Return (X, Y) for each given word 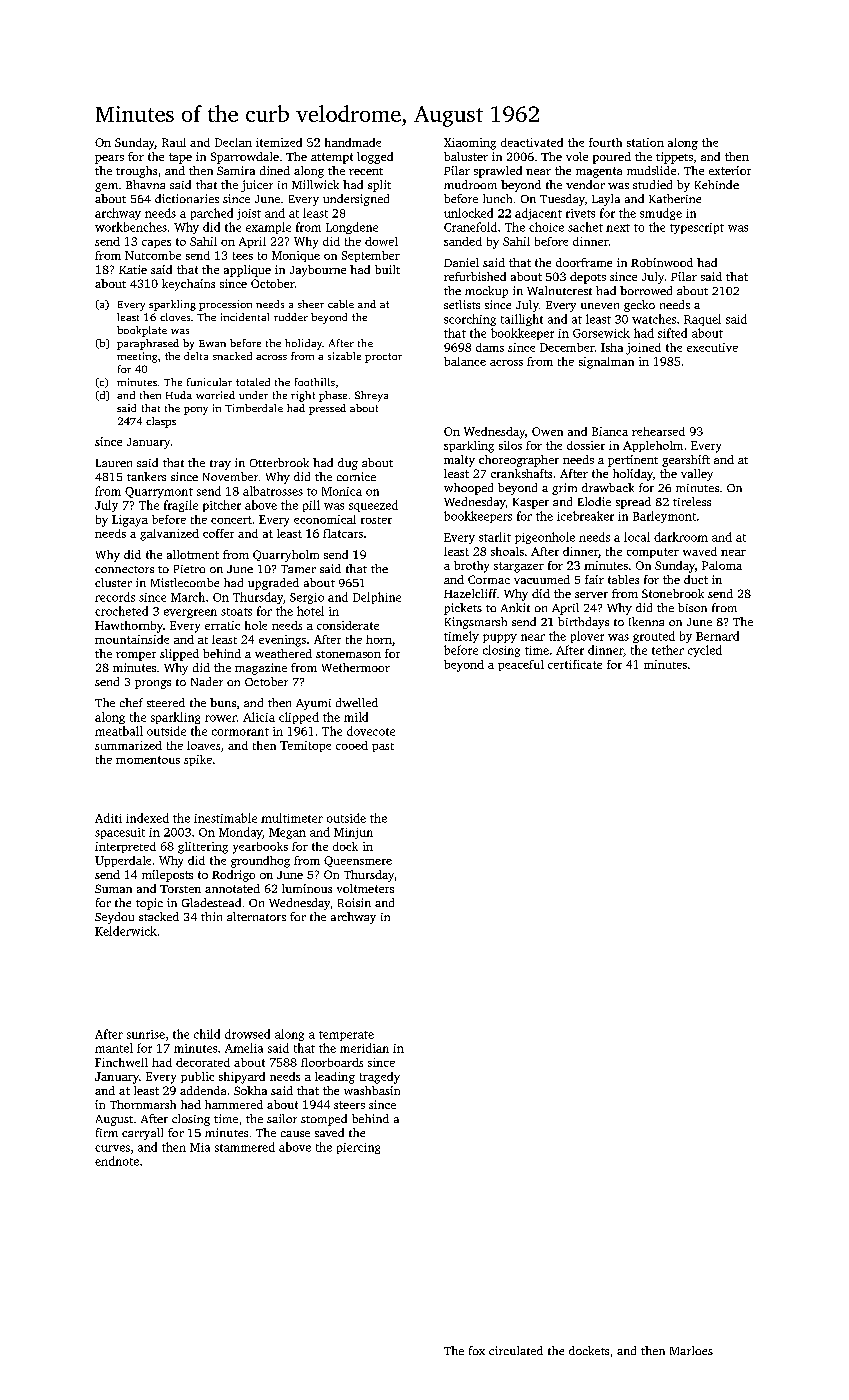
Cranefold (470, 227)
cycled (705, 651)
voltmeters (365, 888)
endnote (117, 1161)
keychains (188, 285)
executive (712, 347)
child (207, 1034)
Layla (606, 200)
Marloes (691, 1350)
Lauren (114, 463)
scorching (470, 320)
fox (477, 1350)
